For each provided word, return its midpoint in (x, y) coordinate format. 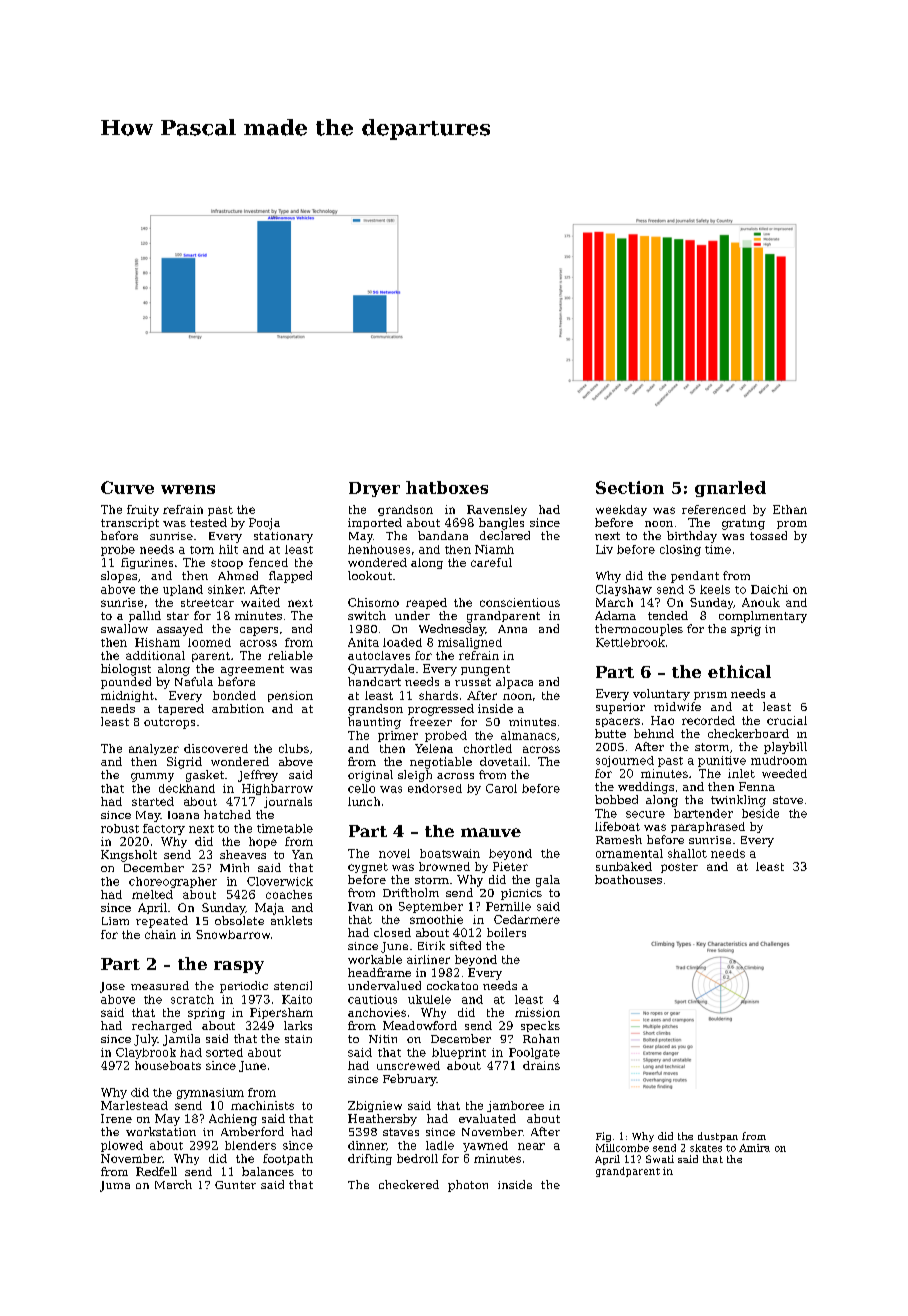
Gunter (235, 1185)
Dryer (374, 489)
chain (160, 934)
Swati (660, 1159)
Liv (604, 549)
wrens (188, 489)
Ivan (360, 906)
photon (468, 1186)
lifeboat (617, 826)
